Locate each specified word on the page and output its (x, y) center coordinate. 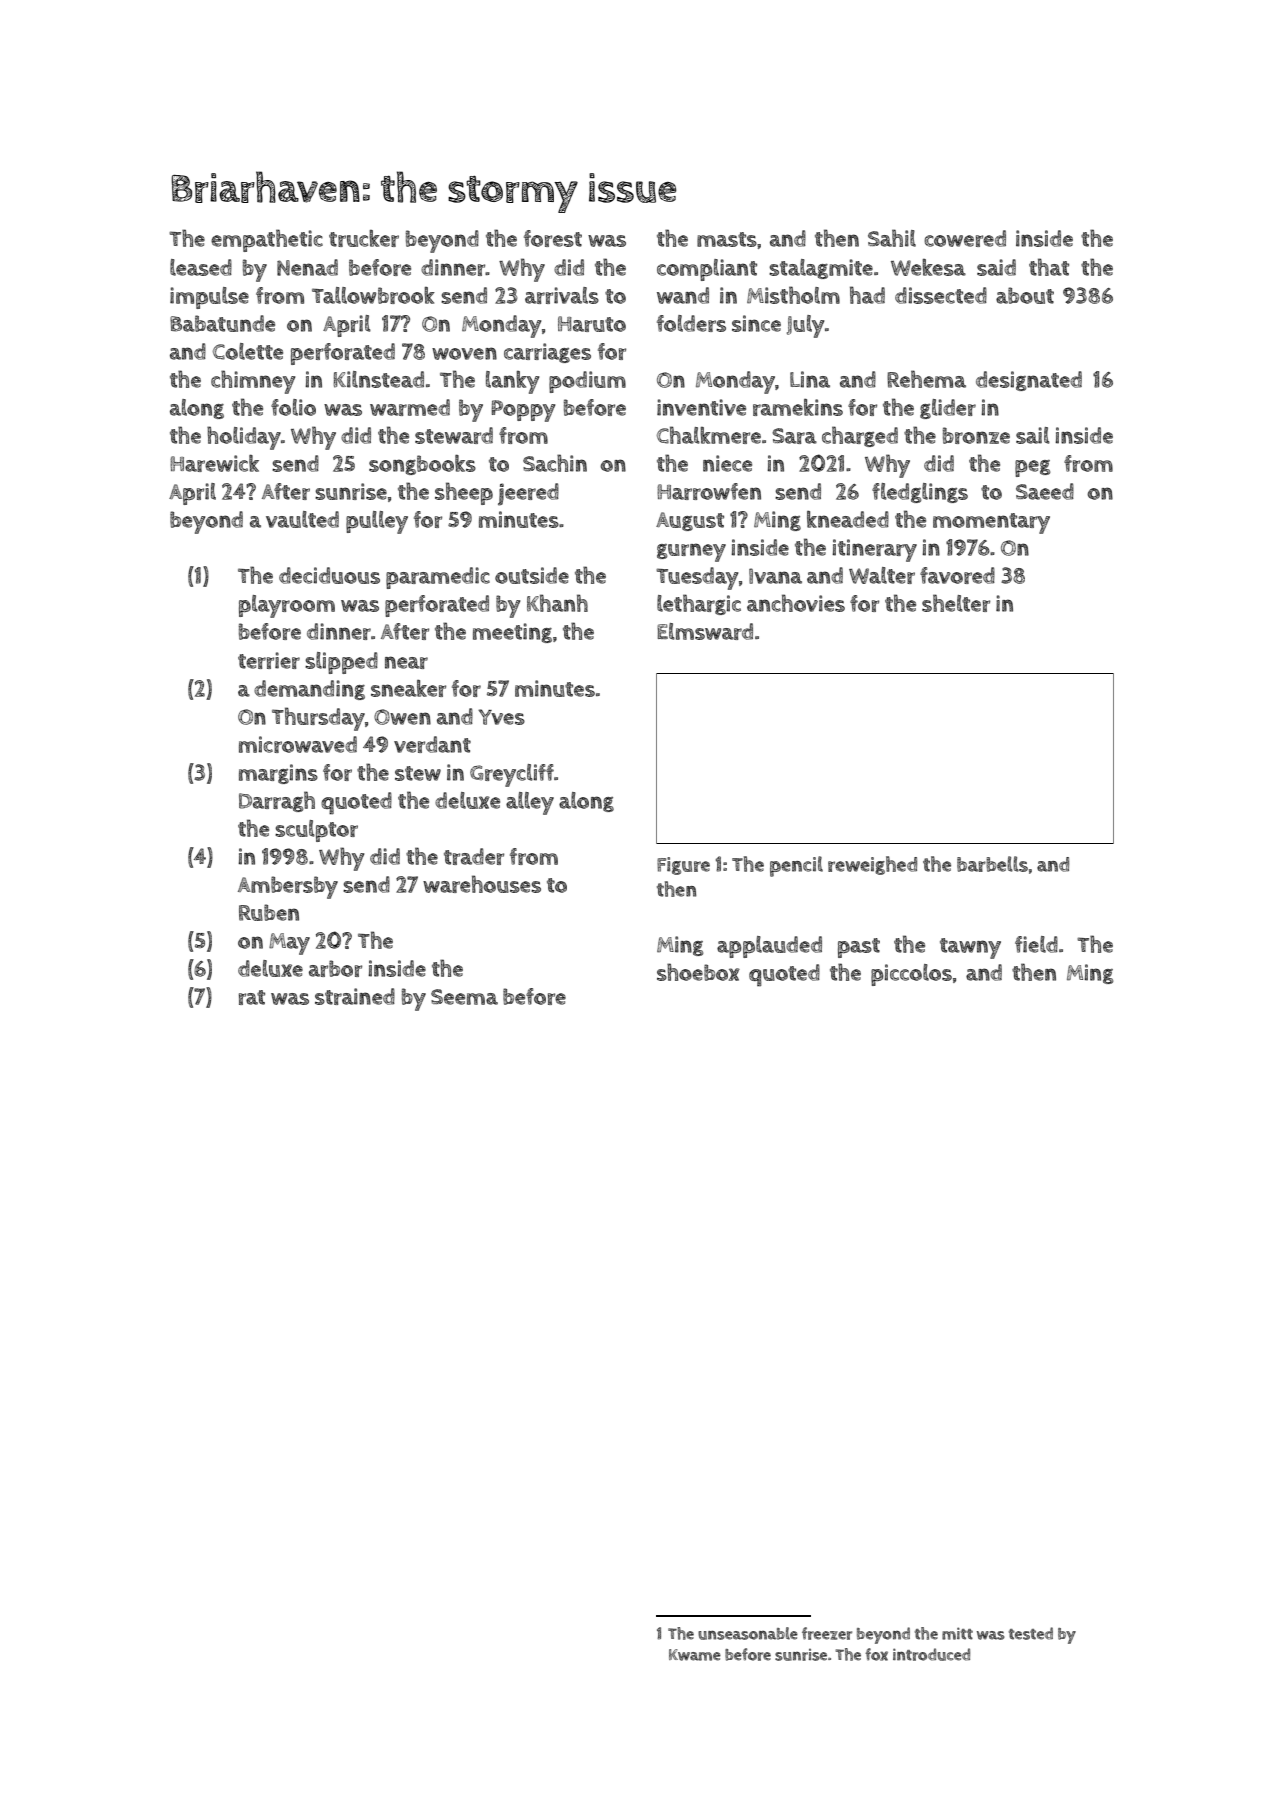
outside (532, 575)
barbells (992, 864)
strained (355, 996)
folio (293, 407)
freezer (827, 1633)
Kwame (695, 1655)
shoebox (698, 972)
